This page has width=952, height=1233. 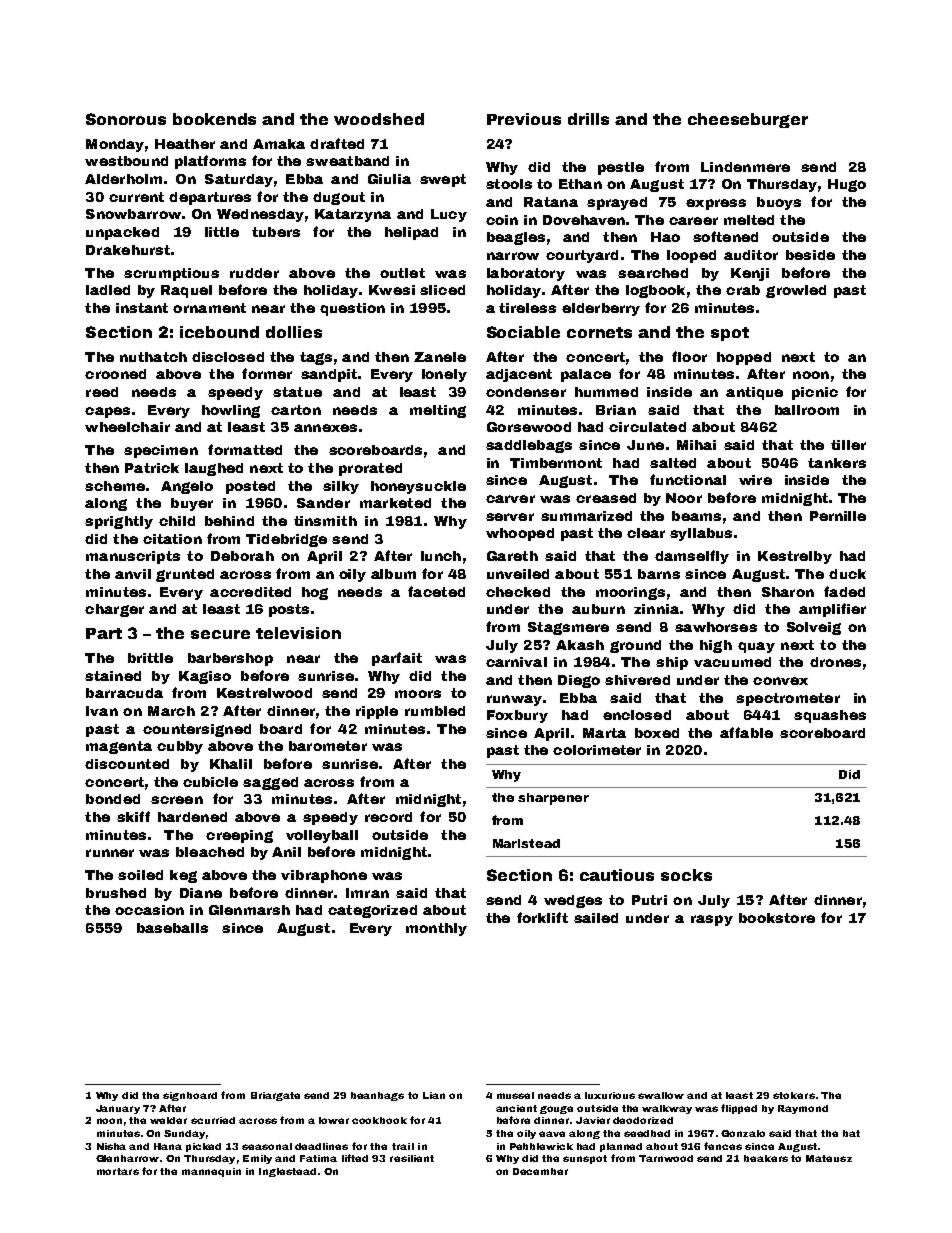 I want to click on cheeseburger, so click(x=748, y=120).
